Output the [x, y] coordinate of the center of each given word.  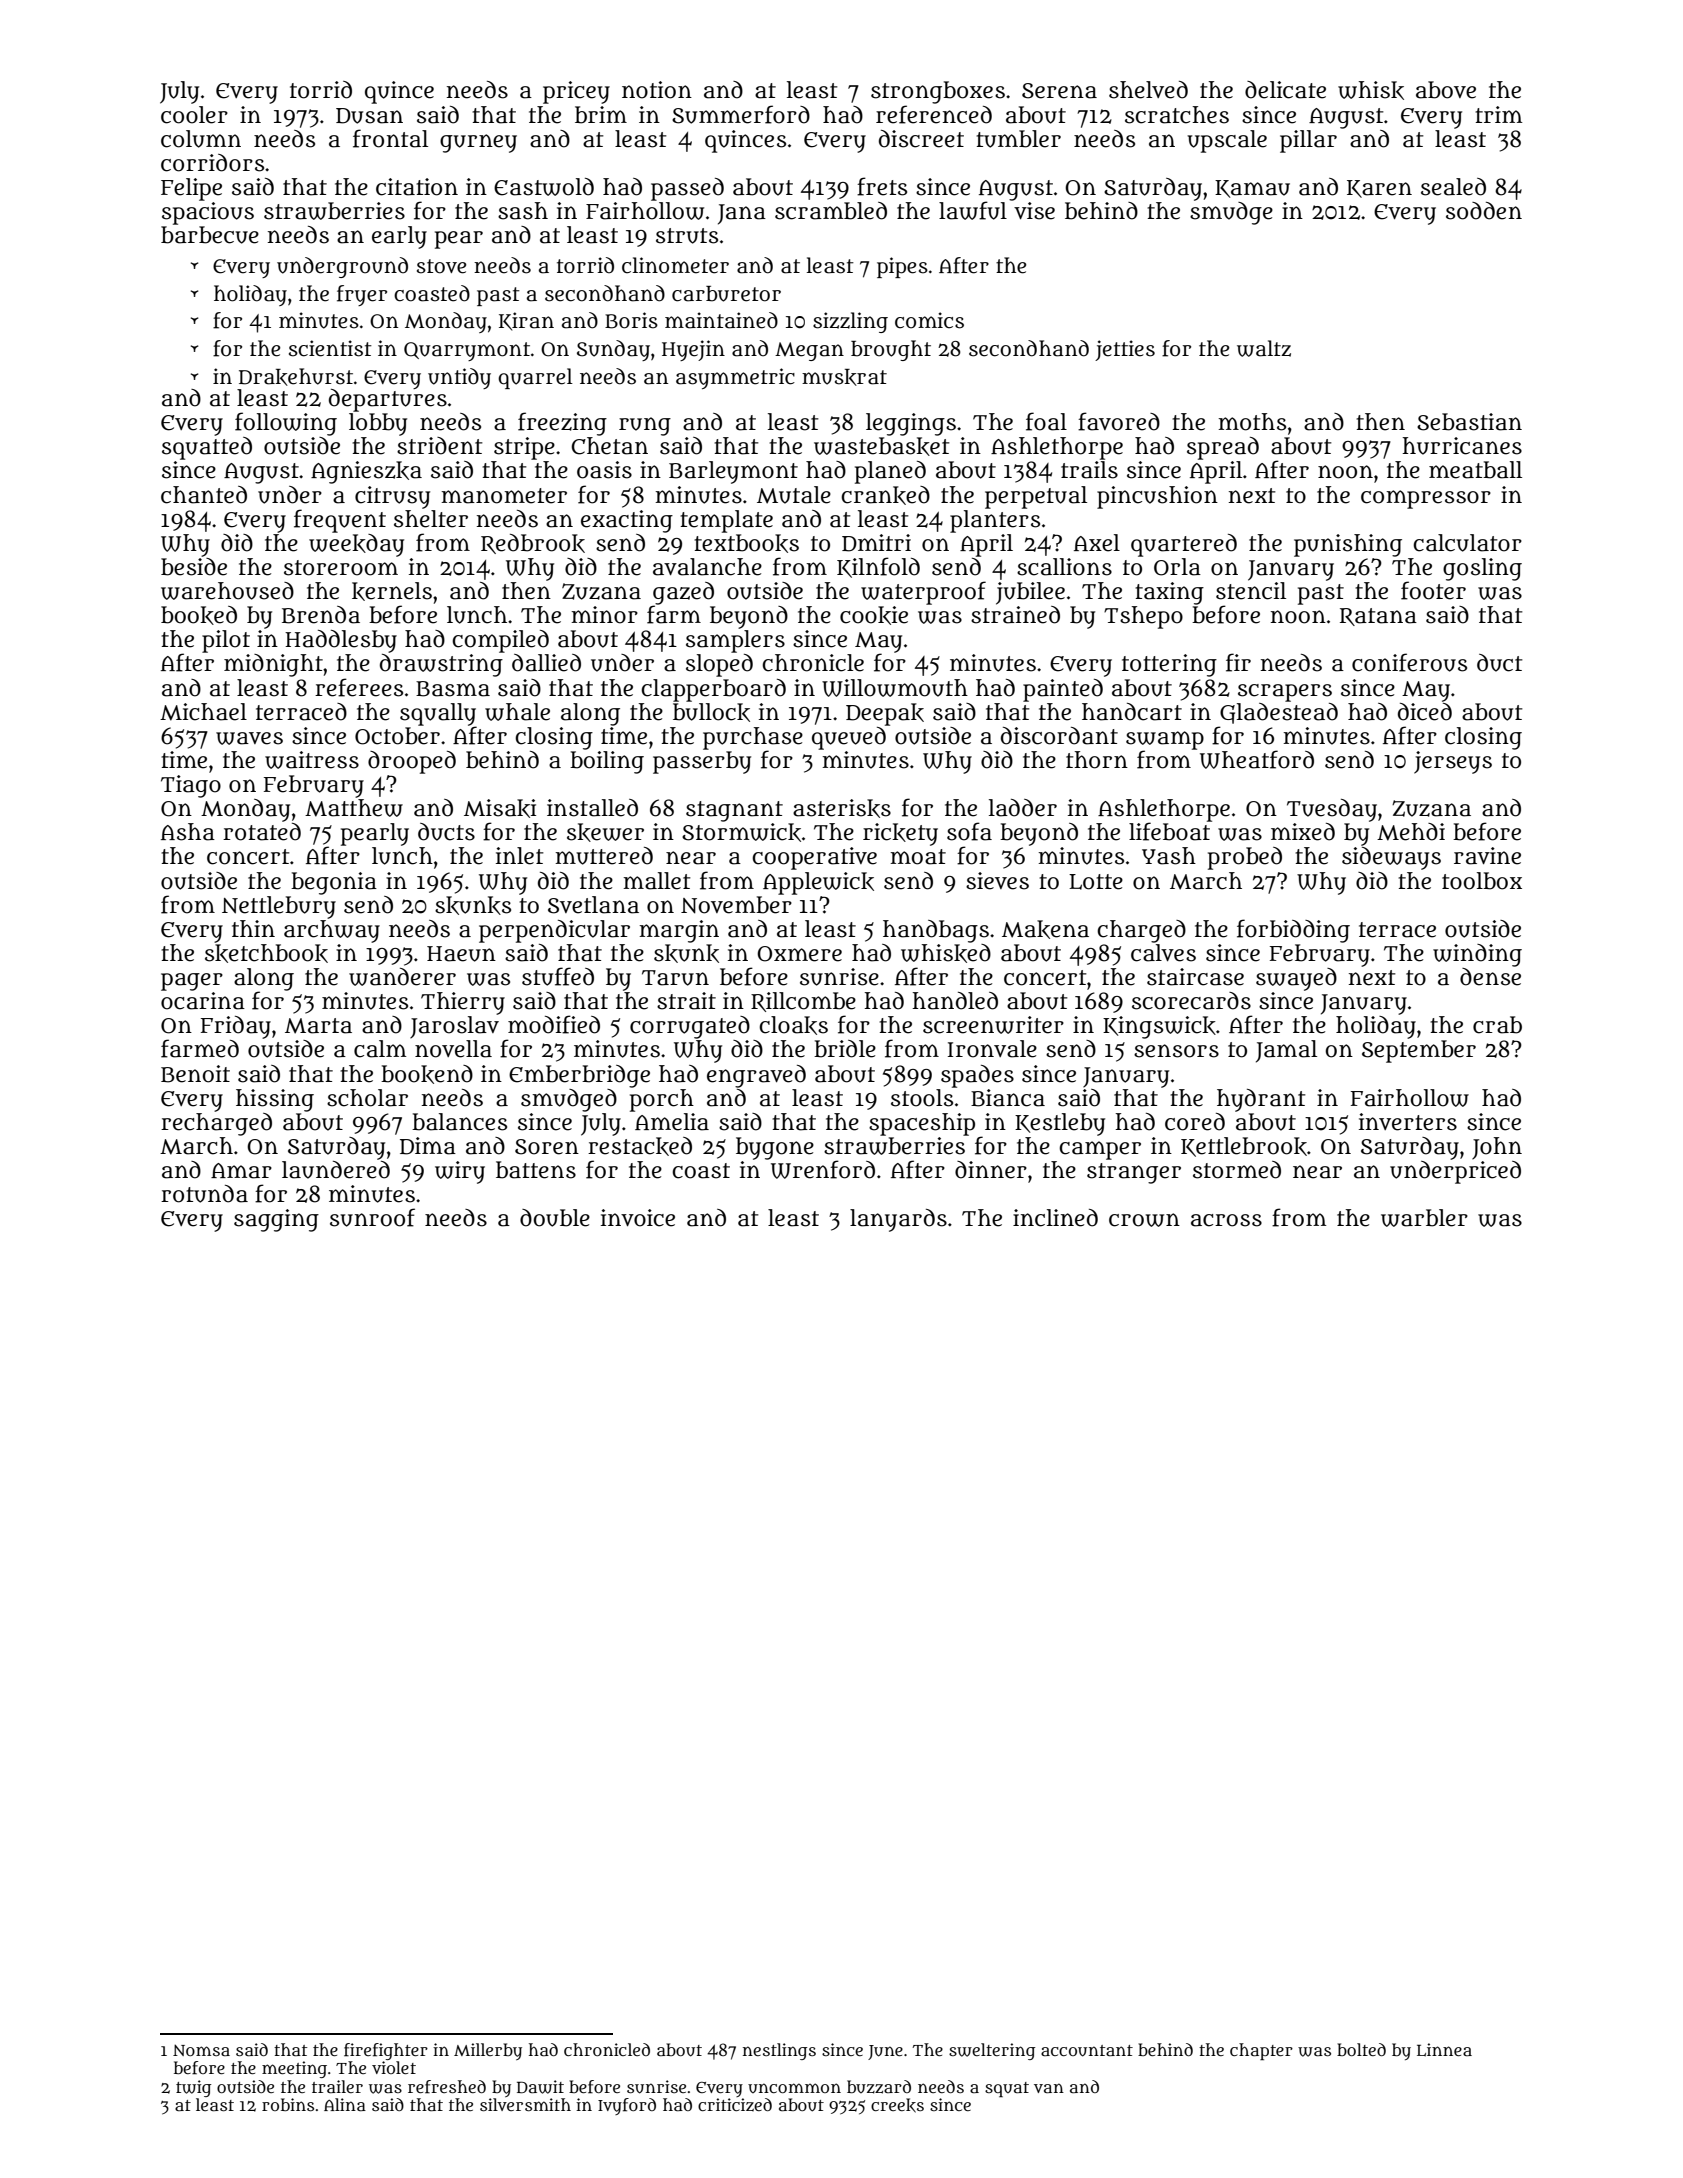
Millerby [488, 2051]
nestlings [779, 2051]
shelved [1148, 90]
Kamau [1252, 189]
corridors [212, 163]
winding [1477, 955]
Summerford [741, 114]
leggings [911, 424]
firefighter [386, 2051]
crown [1144, 1220]
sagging [276, 1220]
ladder [1023, 808]
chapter [1261, 2051]
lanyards [898, 1220]
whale [517, 712]
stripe [524, 448]
